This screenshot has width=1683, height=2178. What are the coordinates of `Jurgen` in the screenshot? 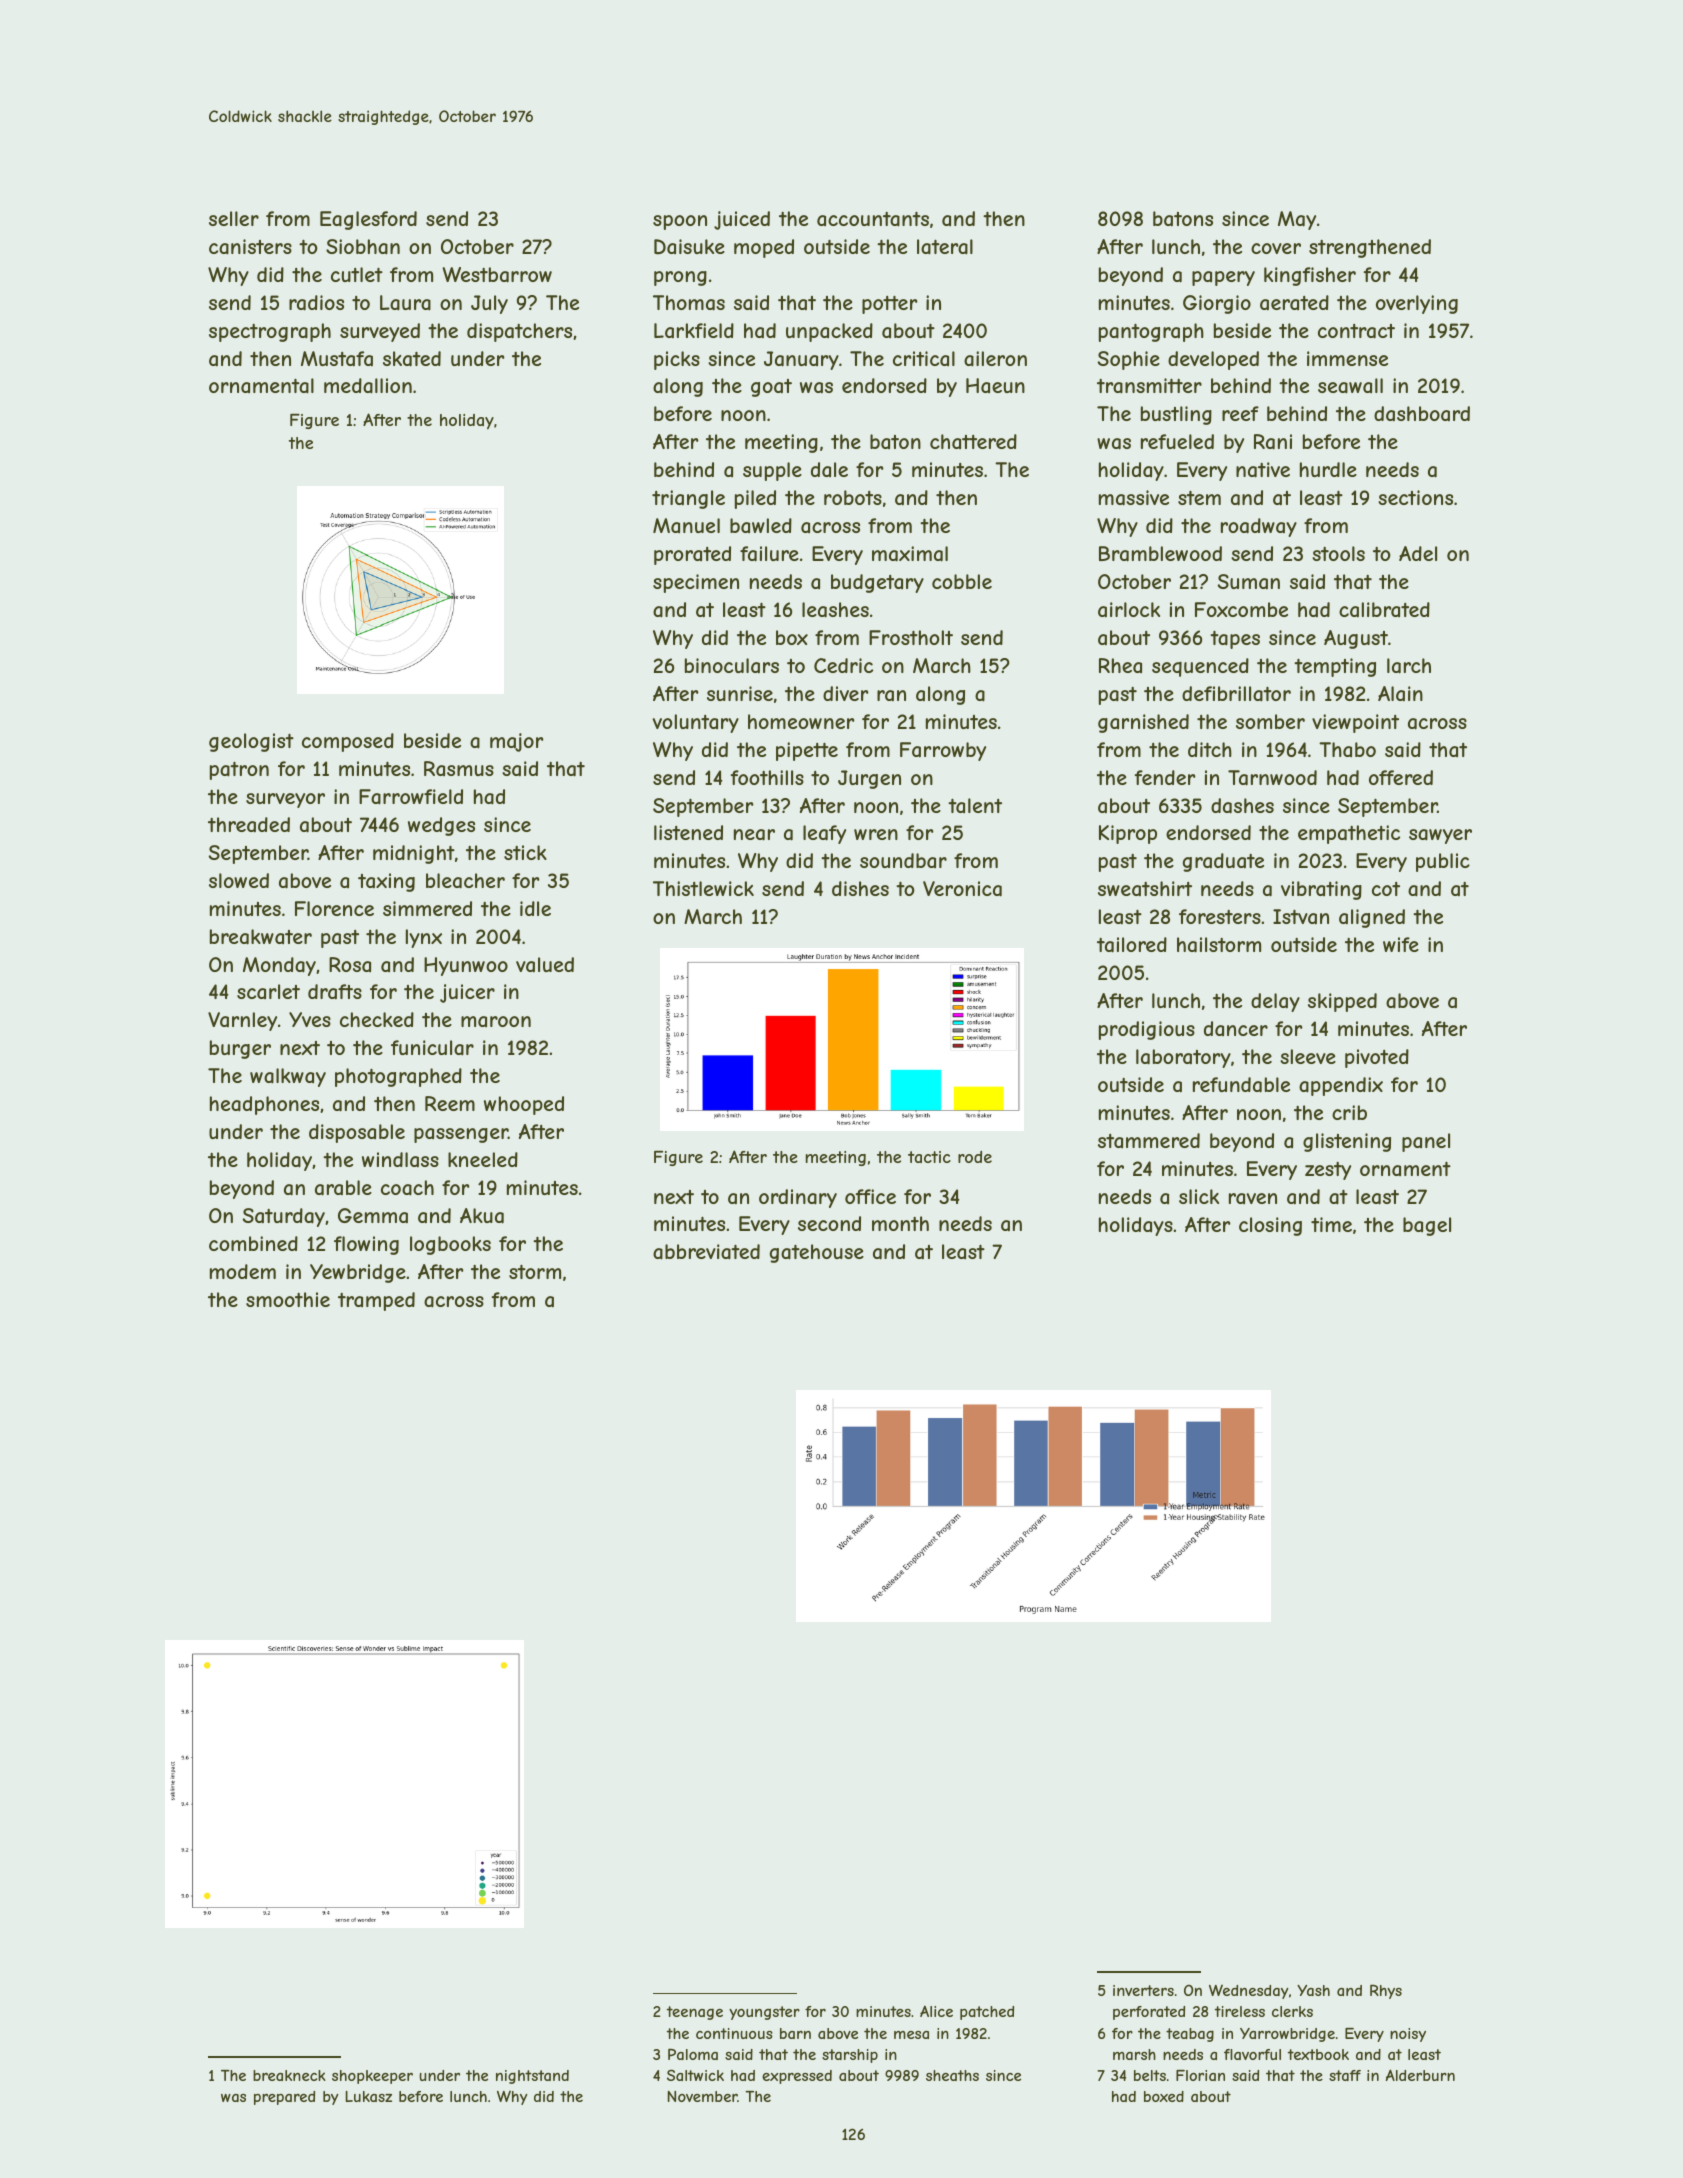 It's located at (869, 779).
